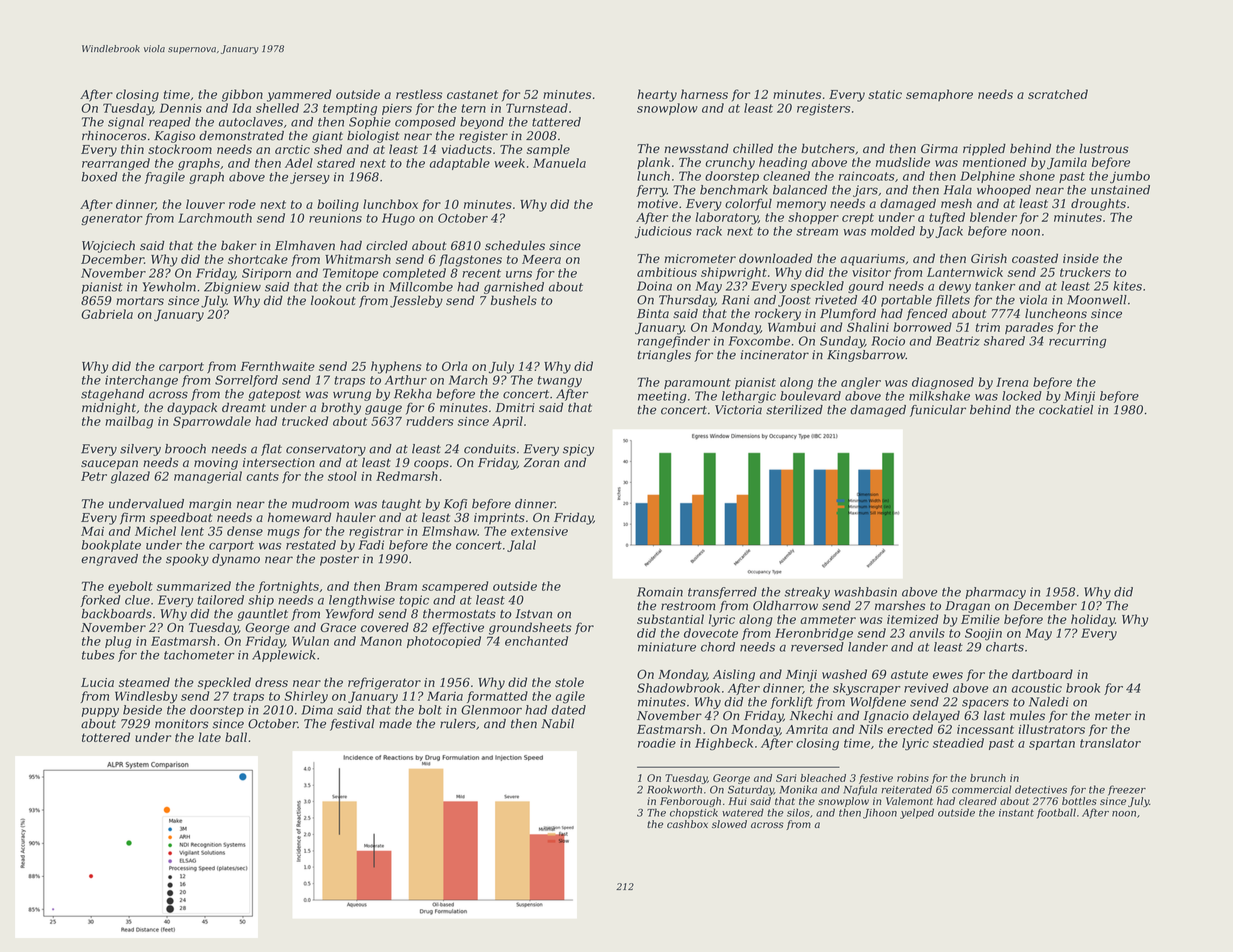  What do you see at coordinates (1093, 620) in the screenshot?
I see `holiday` at bounding box center [1093, 620].
